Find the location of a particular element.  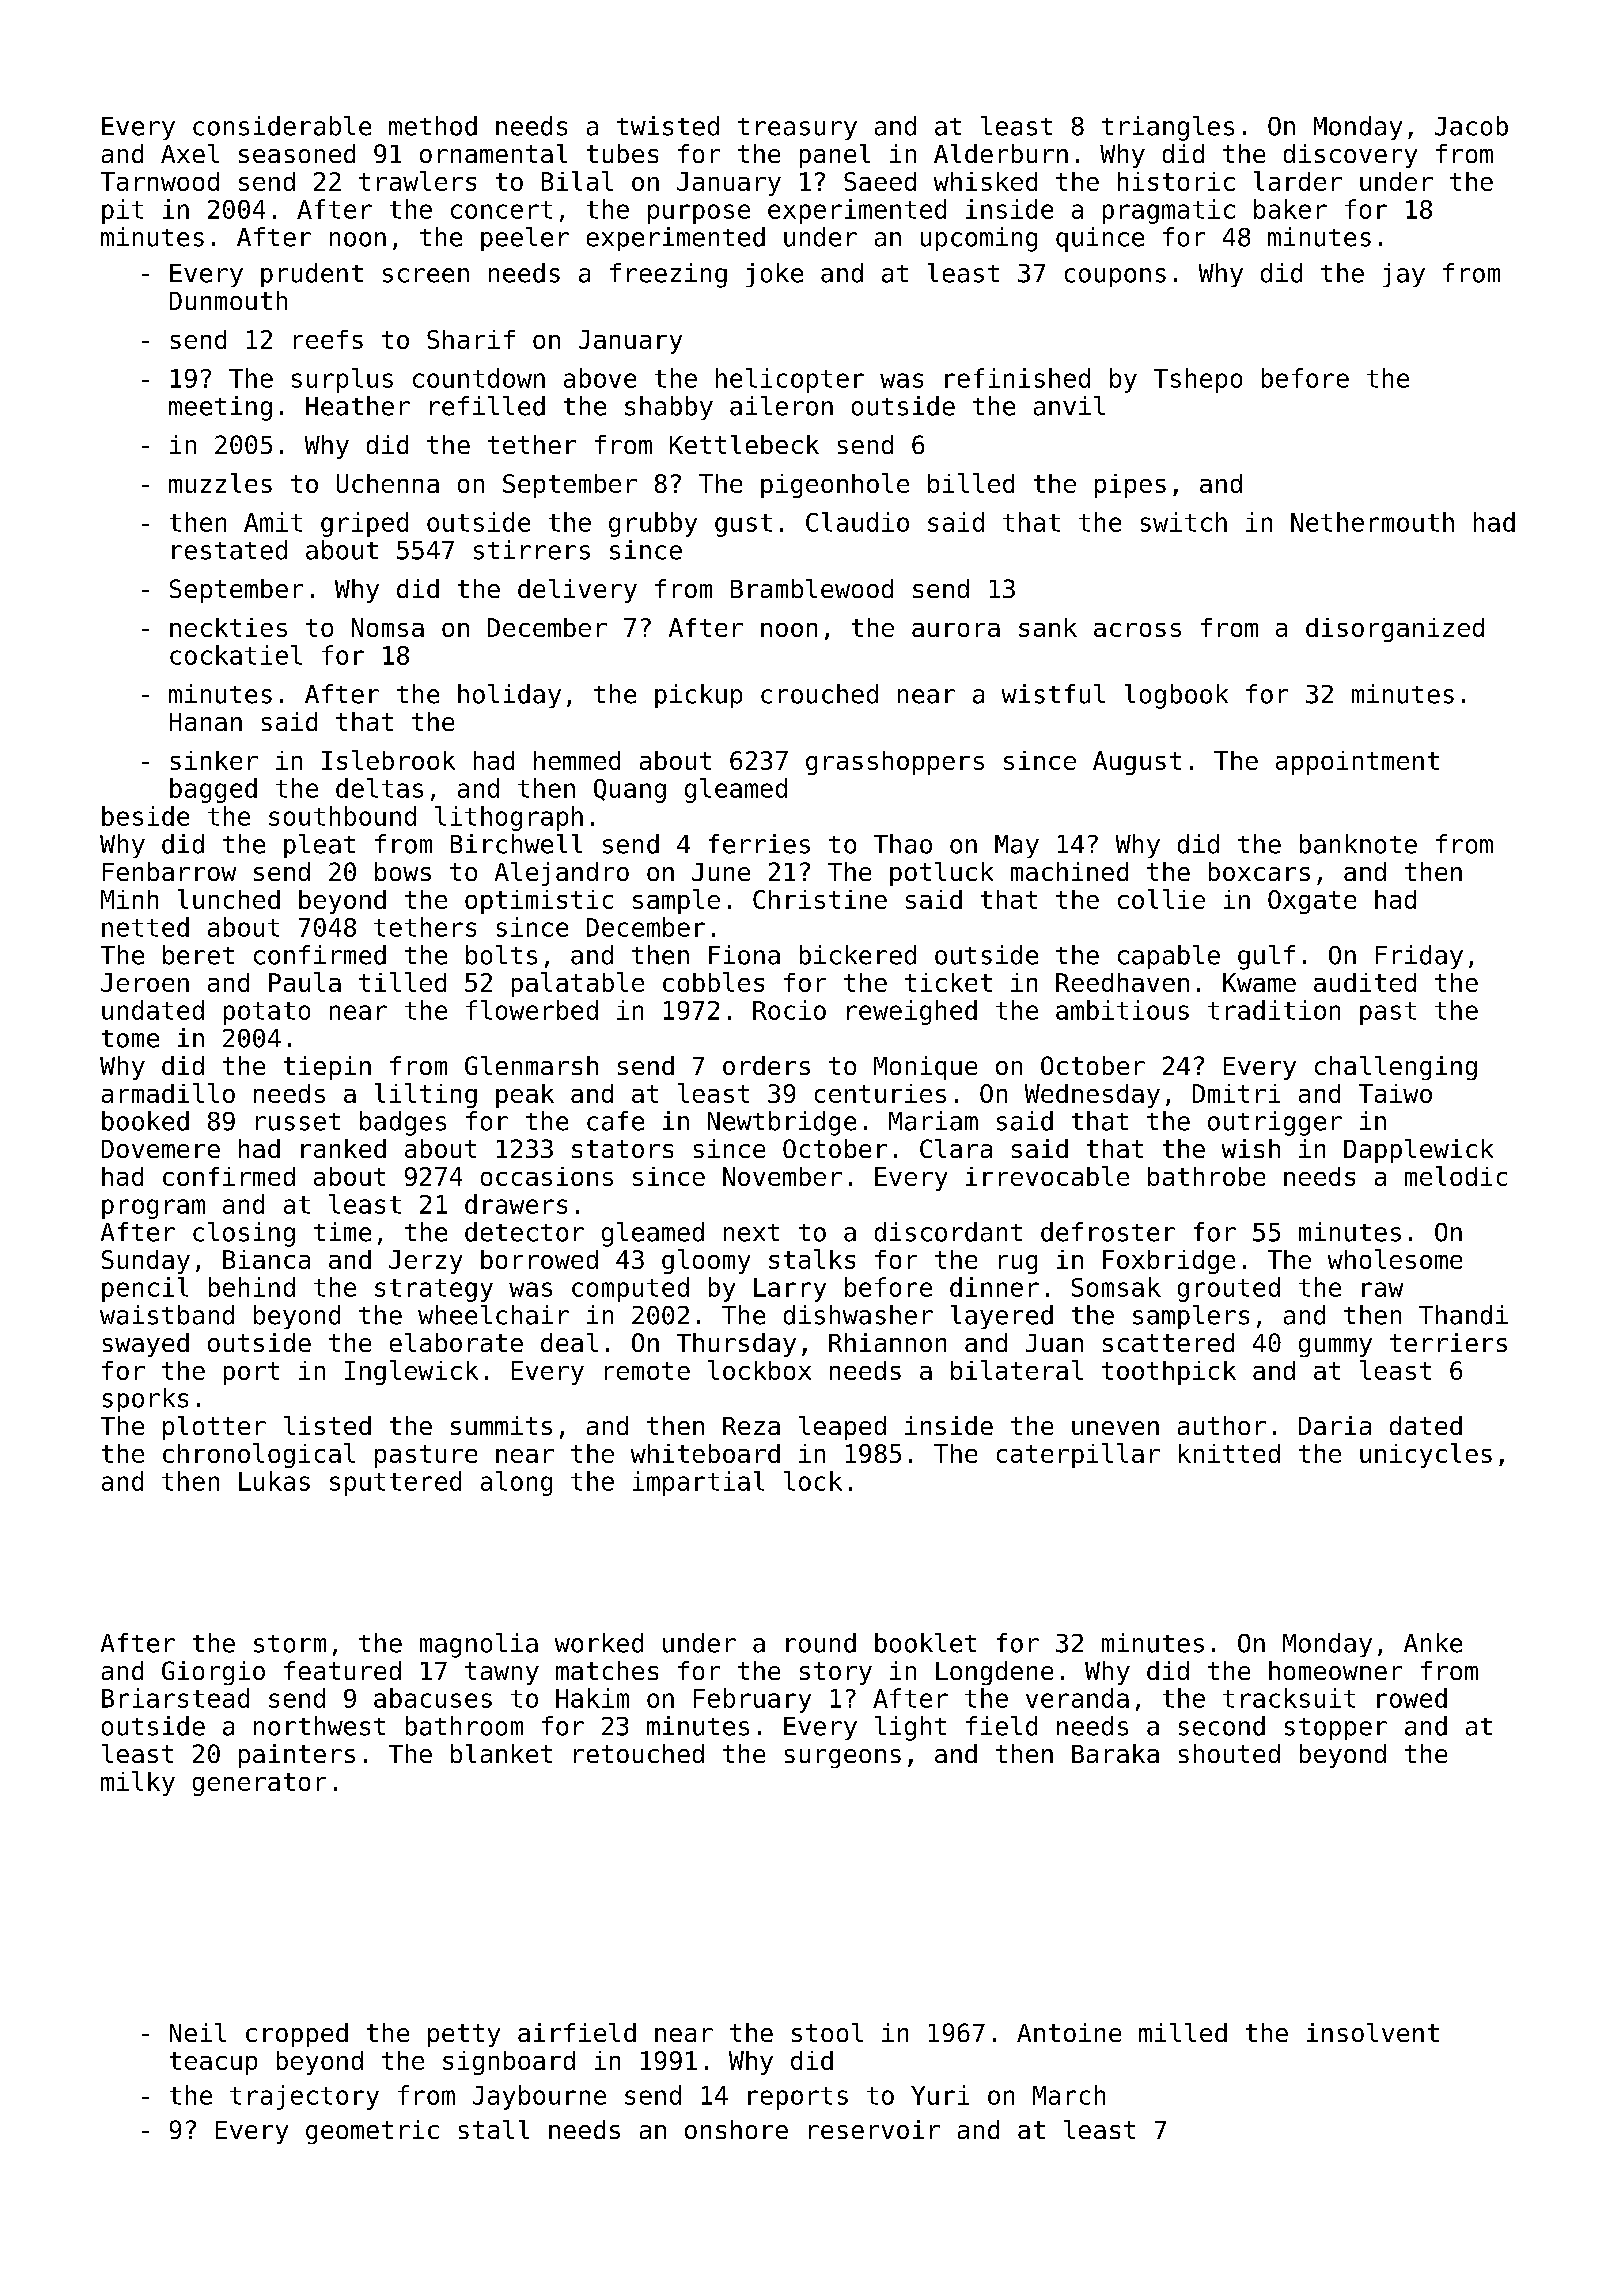

stopper is located at coordinates (1336, 1729).
